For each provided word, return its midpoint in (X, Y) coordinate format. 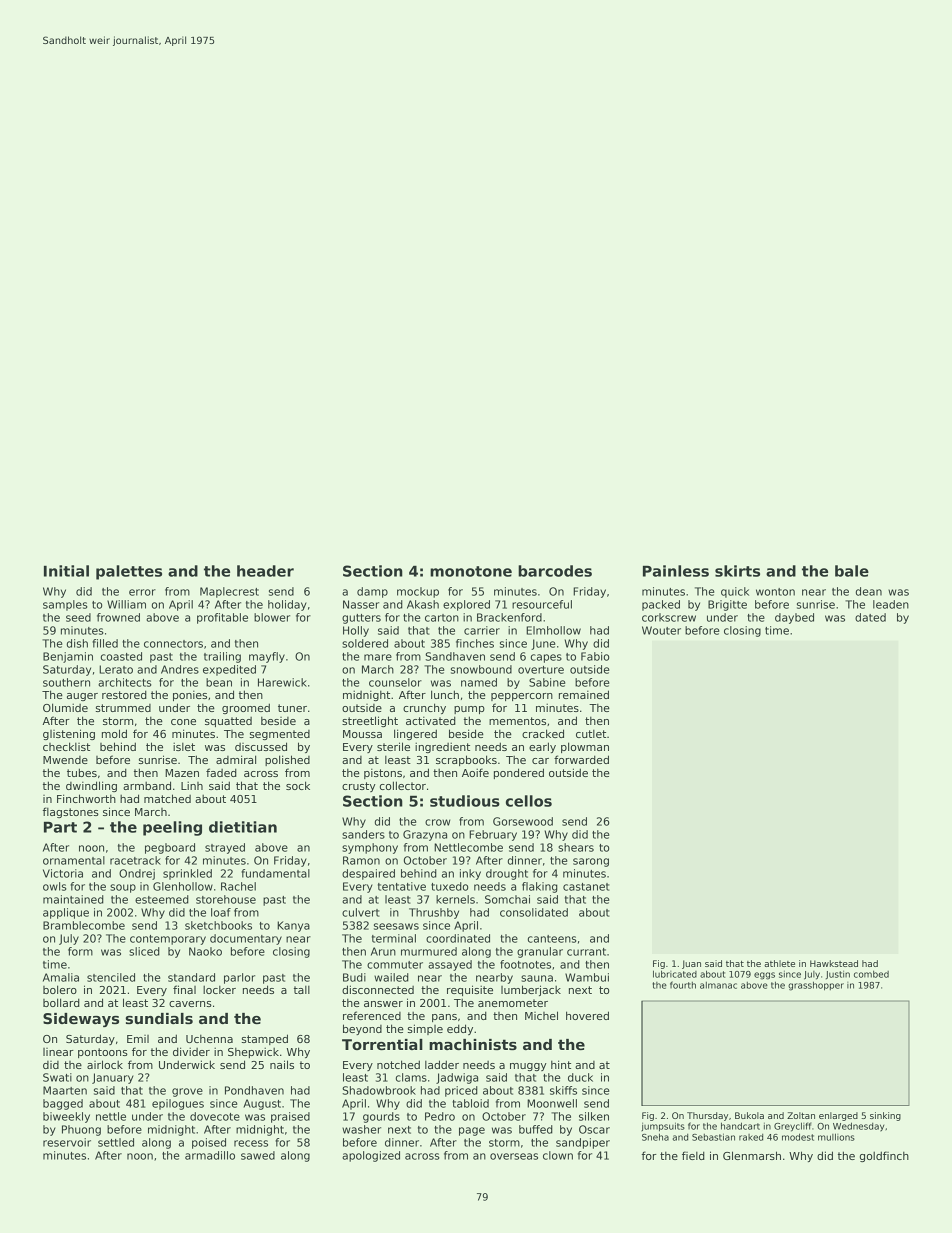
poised (209, 1143)
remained (584, 694)
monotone (471, 571)
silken (594, 1116)
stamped (265, 1039)
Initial (66, 571)
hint (561, 1064)
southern (66, 682)
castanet (586, 887)
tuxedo (449, 886)
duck (580, 1077)
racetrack (135, 860)
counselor (395, 682)
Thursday (707, 1116)
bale (852, 571)
